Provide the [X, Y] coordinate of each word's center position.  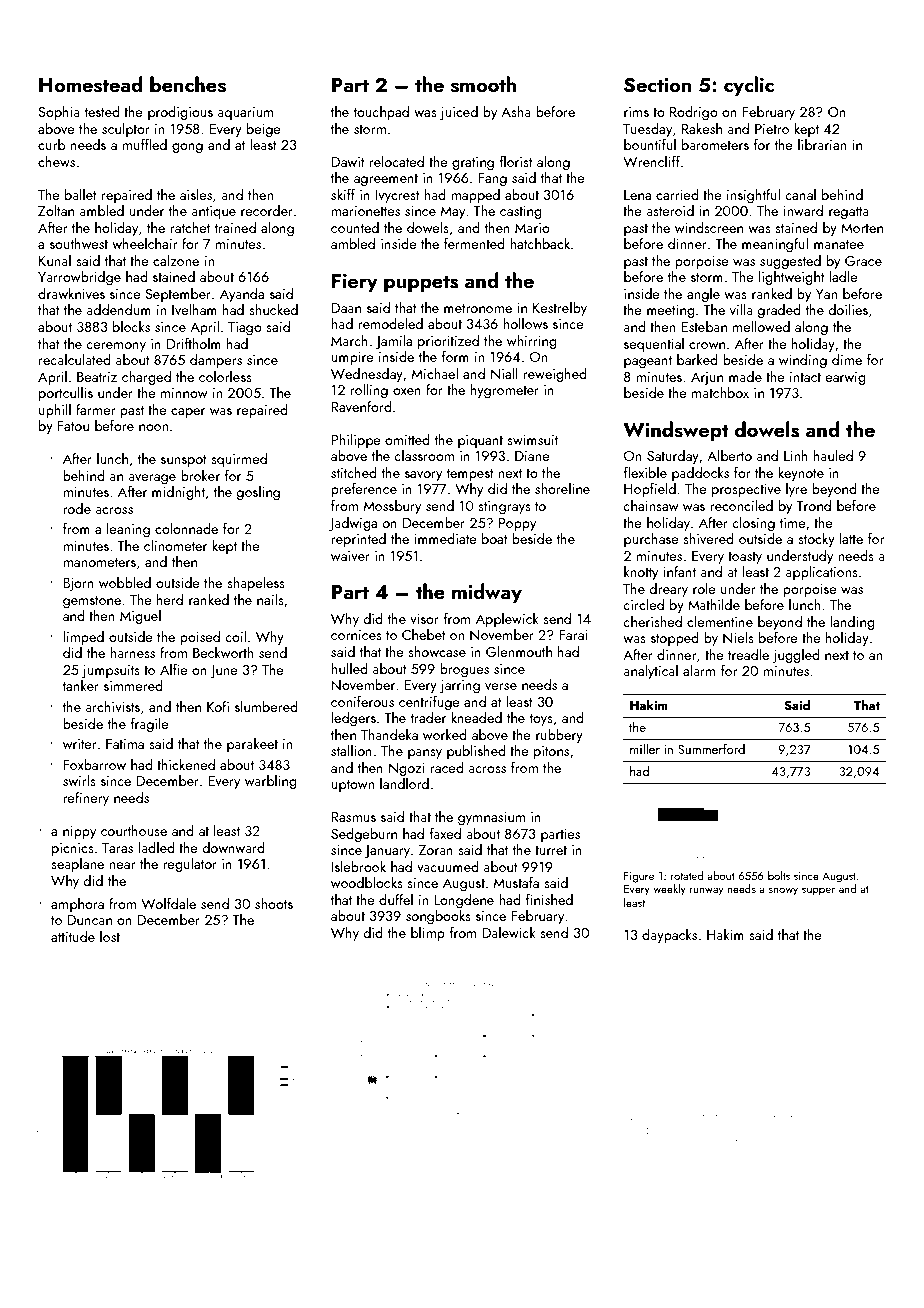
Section [658, 85]
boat [495, 538]
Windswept [676, 431]
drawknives [71, 293]
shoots [274, 903]
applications [822, 573]
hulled [349, 668]
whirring [532, 342]
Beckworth [223, 652]
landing [852, 623]
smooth [483, 84]
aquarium [245, 113]
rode [77, 508]
